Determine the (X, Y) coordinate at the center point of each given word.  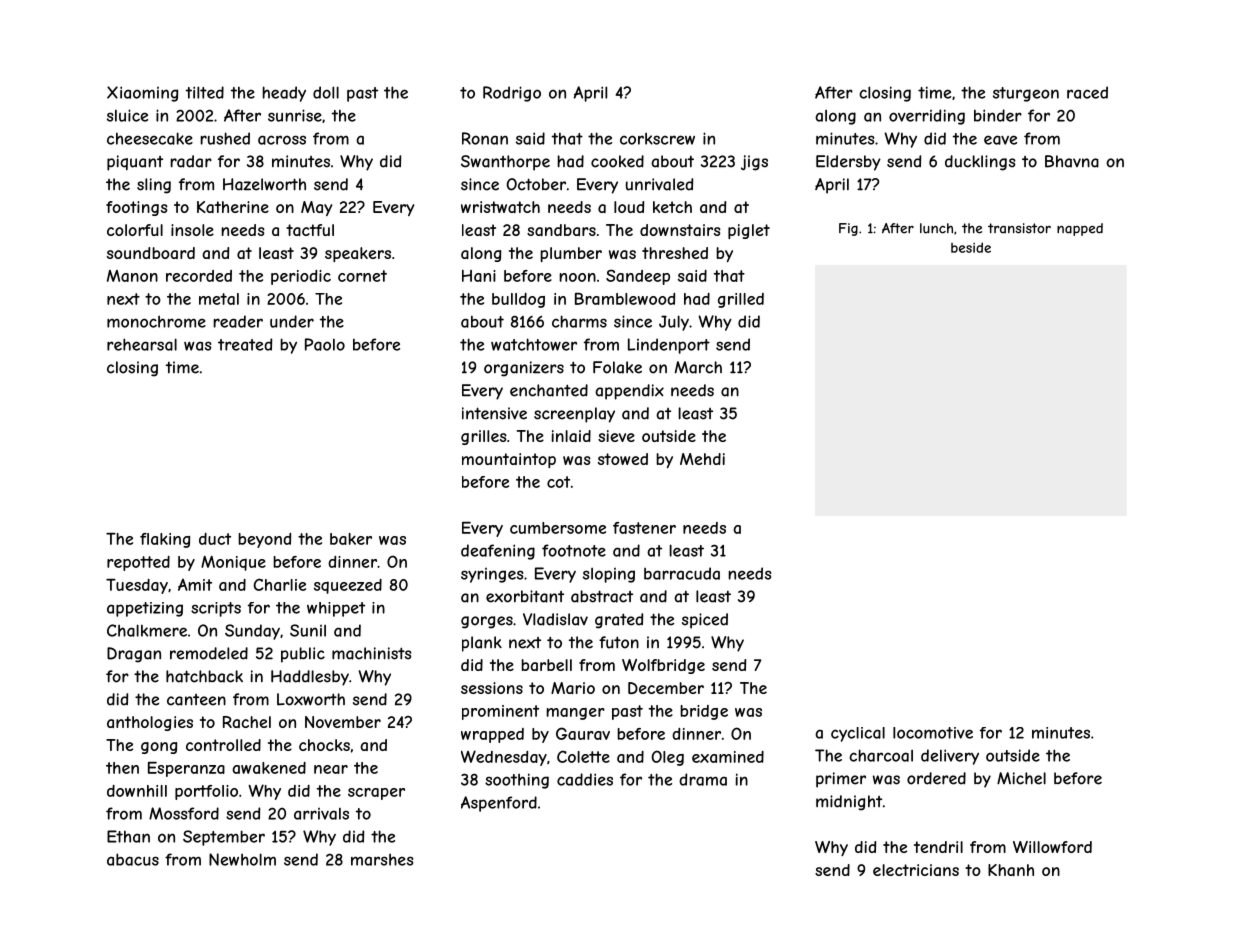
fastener (644, 528)
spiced (705, 621)
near (331, 769)
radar (191, 161)
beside (971, 247)
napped (1080, 229)
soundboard (151, 253)
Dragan (134, 655)
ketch (672, 207)
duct (215, 539)
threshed (675, 253)
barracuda (682, 573)
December (666, 688)
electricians (916, 870)
